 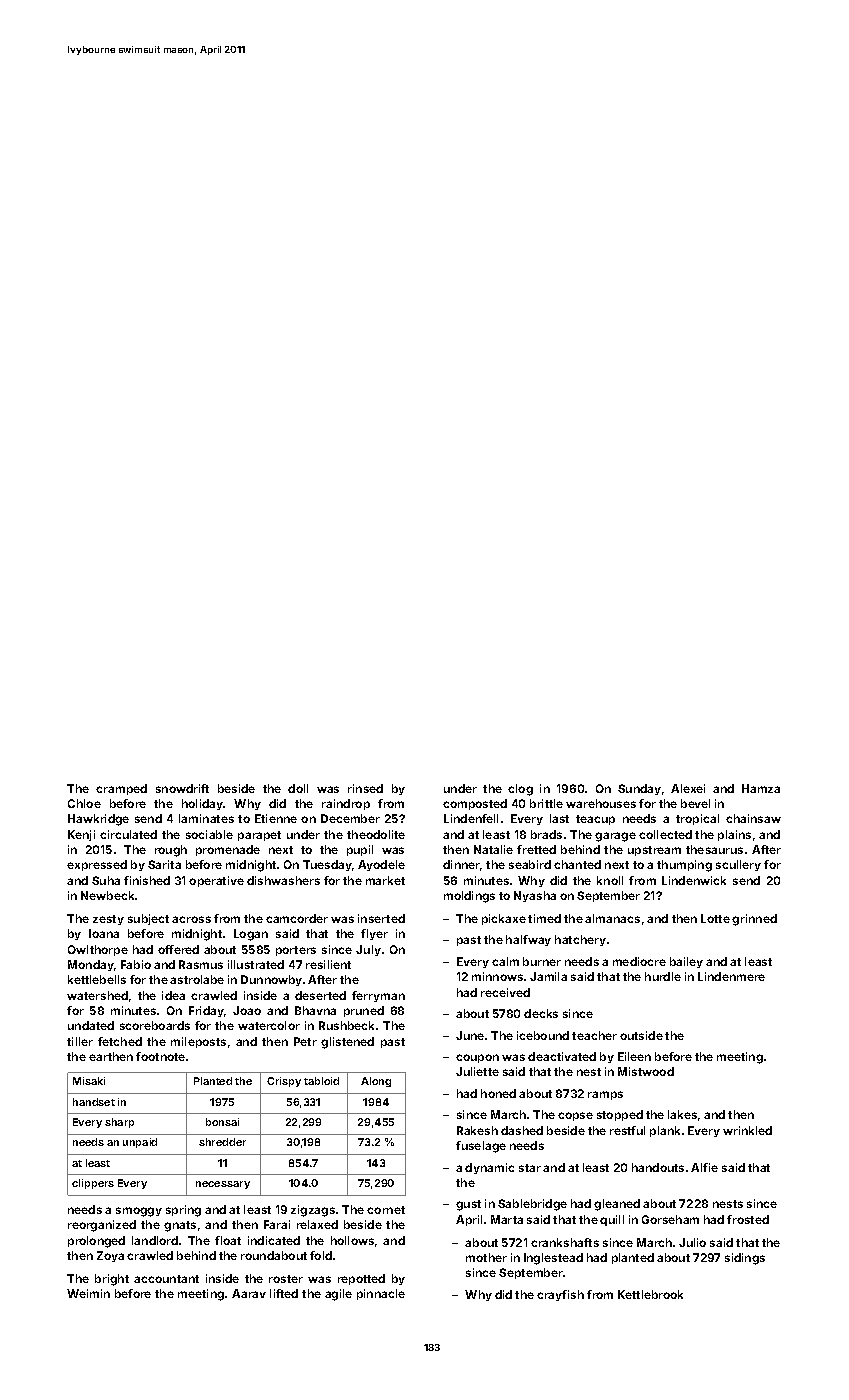 What do you see at coordinates (461, 864) in the document?
I see `dinner` at bounding box center [461, 864].
